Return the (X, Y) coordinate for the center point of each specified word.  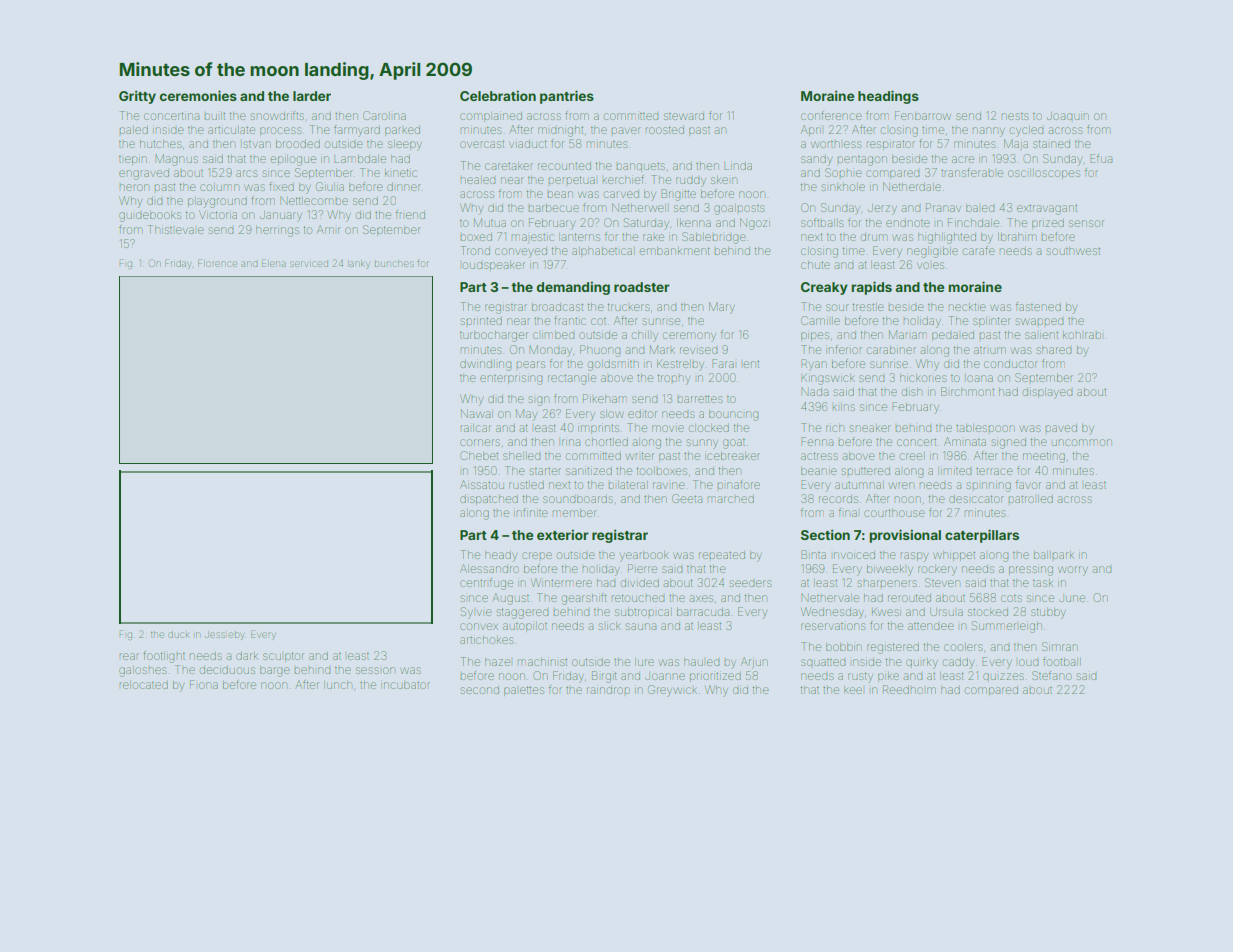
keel (853, 690)
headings (888, 97)
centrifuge (486, 584)
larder (312, 96)
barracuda (703, 612)
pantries (567, 97)
